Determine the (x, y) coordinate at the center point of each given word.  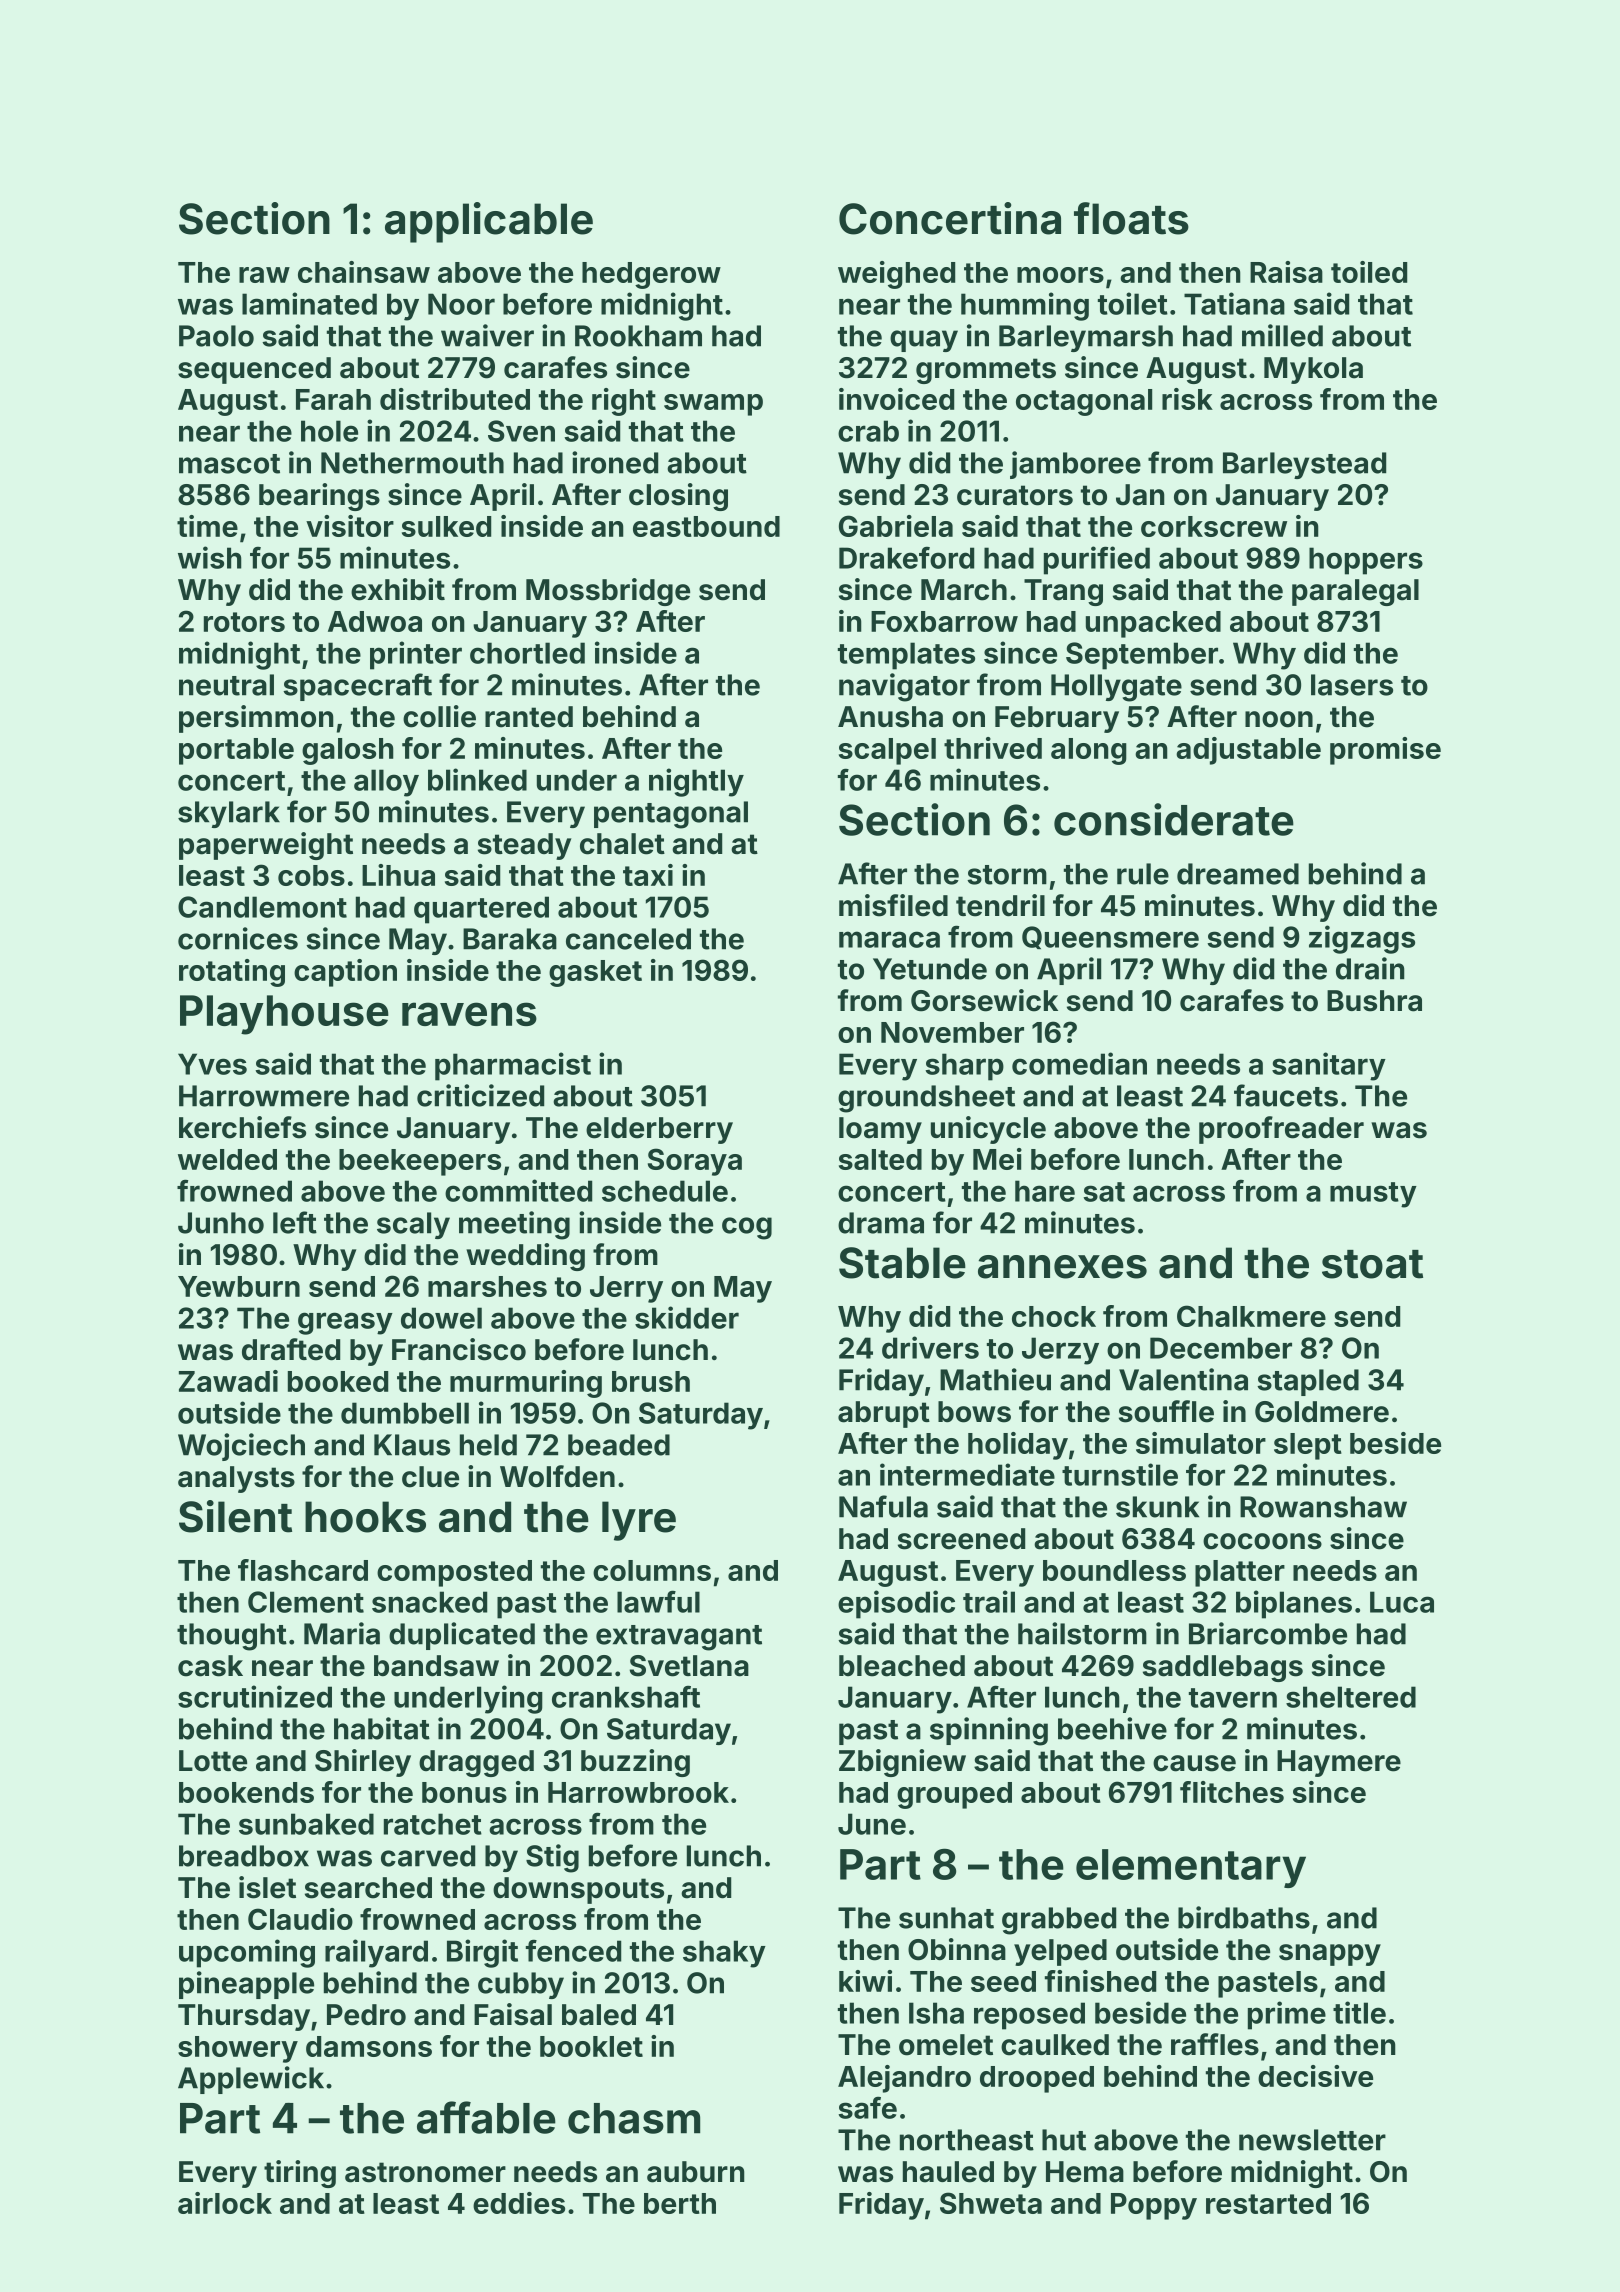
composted (454, 1573)
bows (974, 1412)
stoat (1372, 1264)
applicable (489, 222)
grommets (986, 371)
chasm (634, 2118)
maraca (889, 939)
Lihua (398, 875)
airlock (225, 2203)
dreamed (1238, 874)
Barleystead (1304, 465)
